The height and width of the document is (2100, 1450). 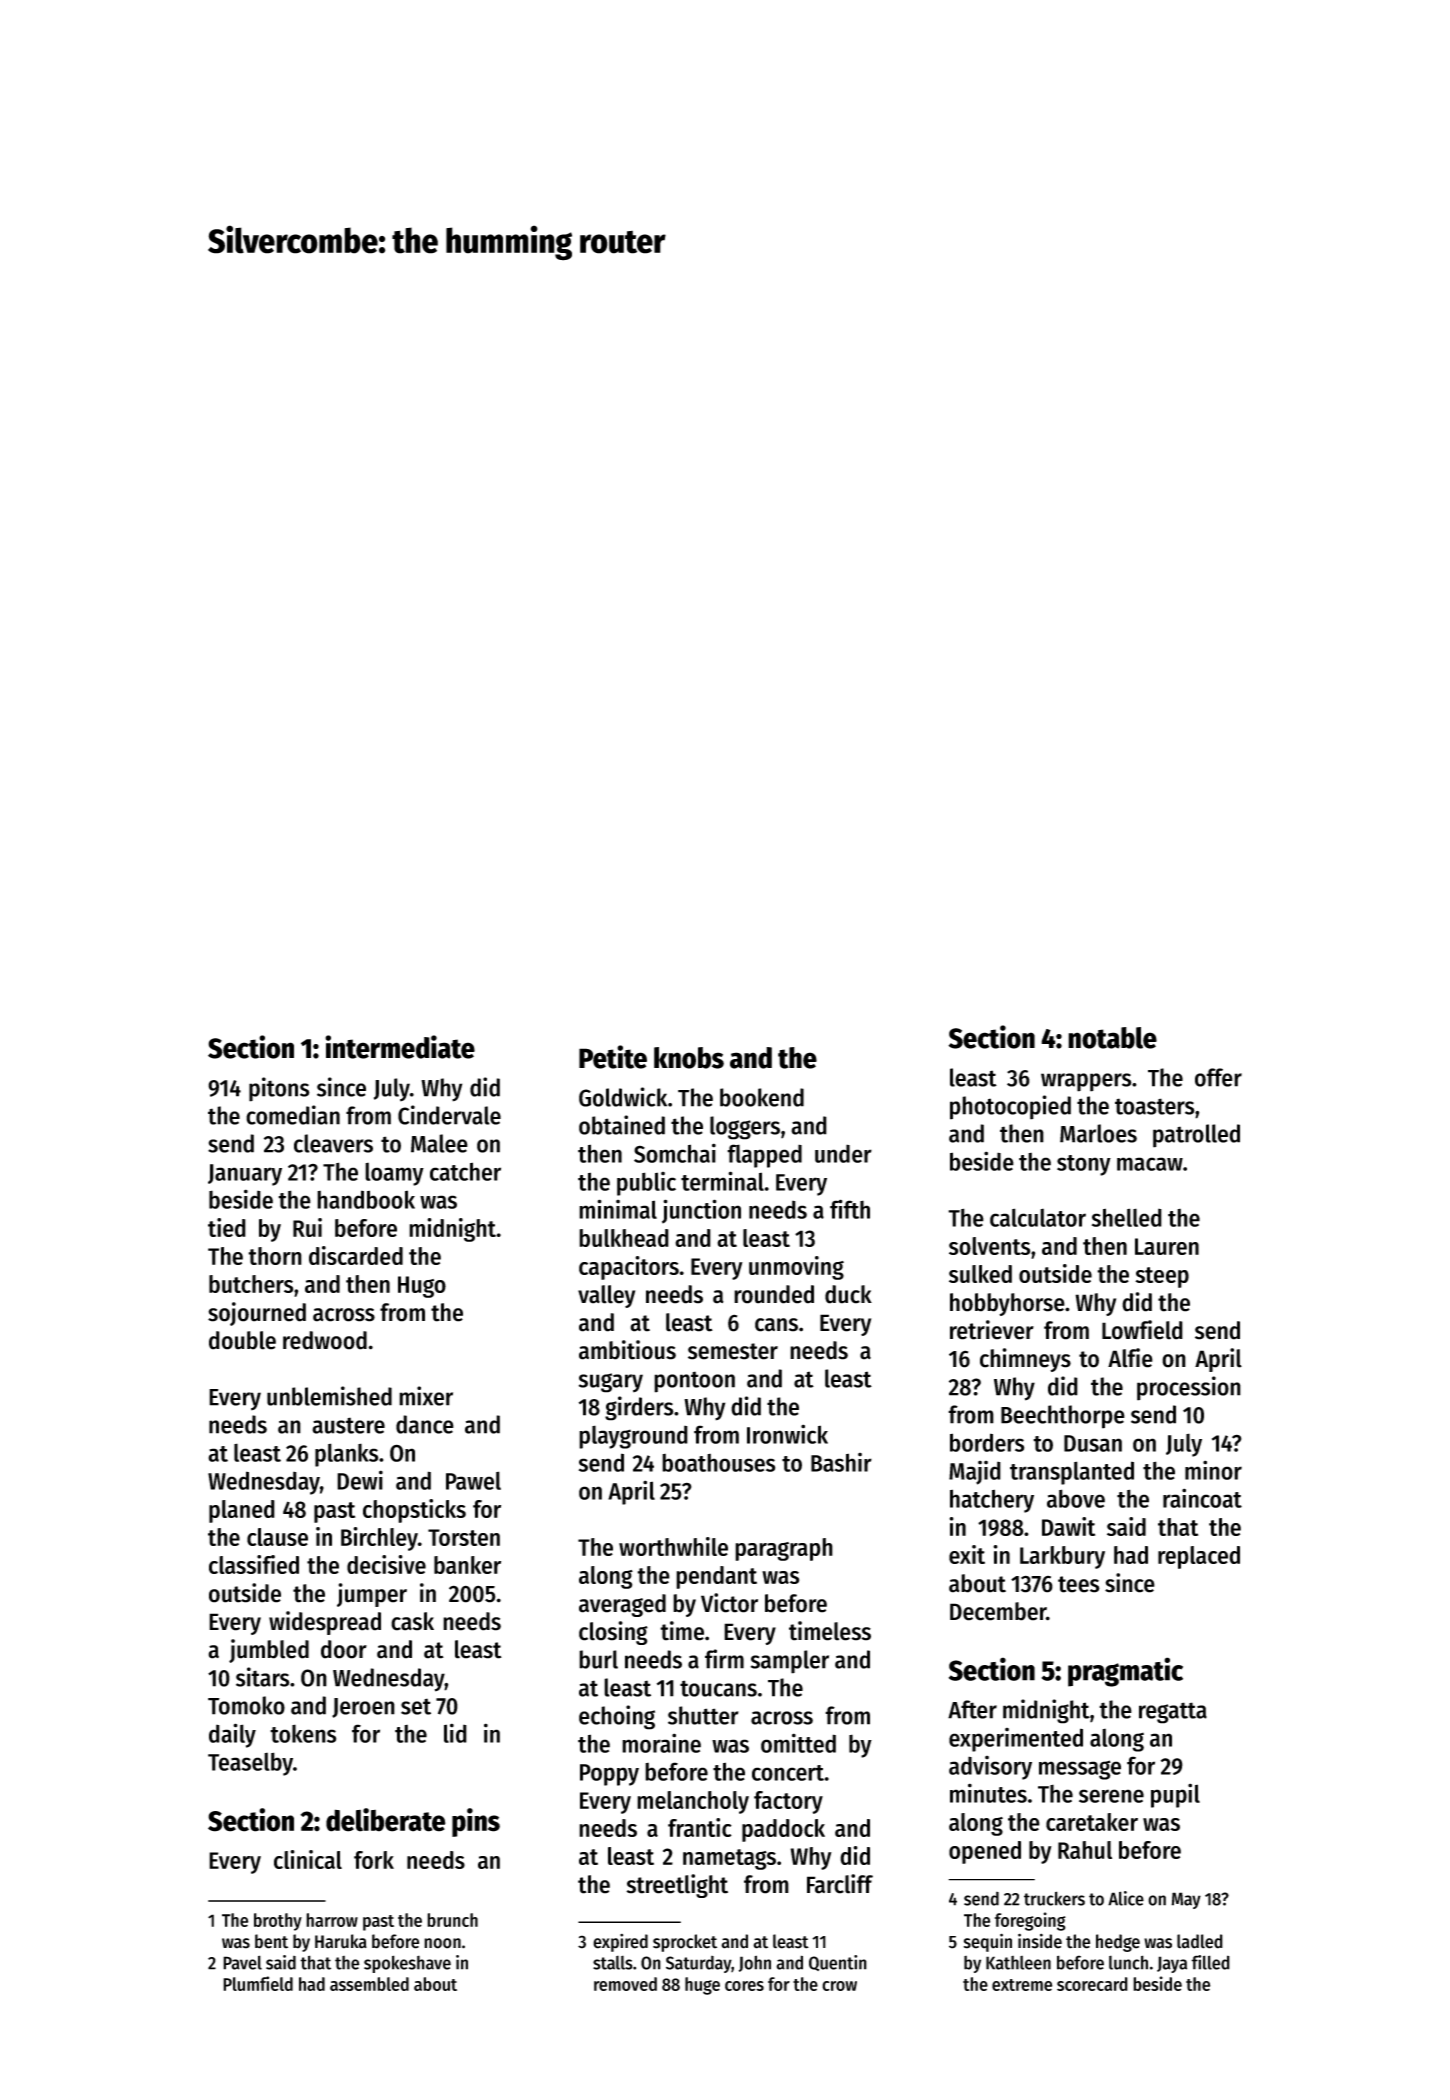 What do you see at coordinates (1112, 1038) in the document?
I see `notable` at bounding box center [1112, 1038].
